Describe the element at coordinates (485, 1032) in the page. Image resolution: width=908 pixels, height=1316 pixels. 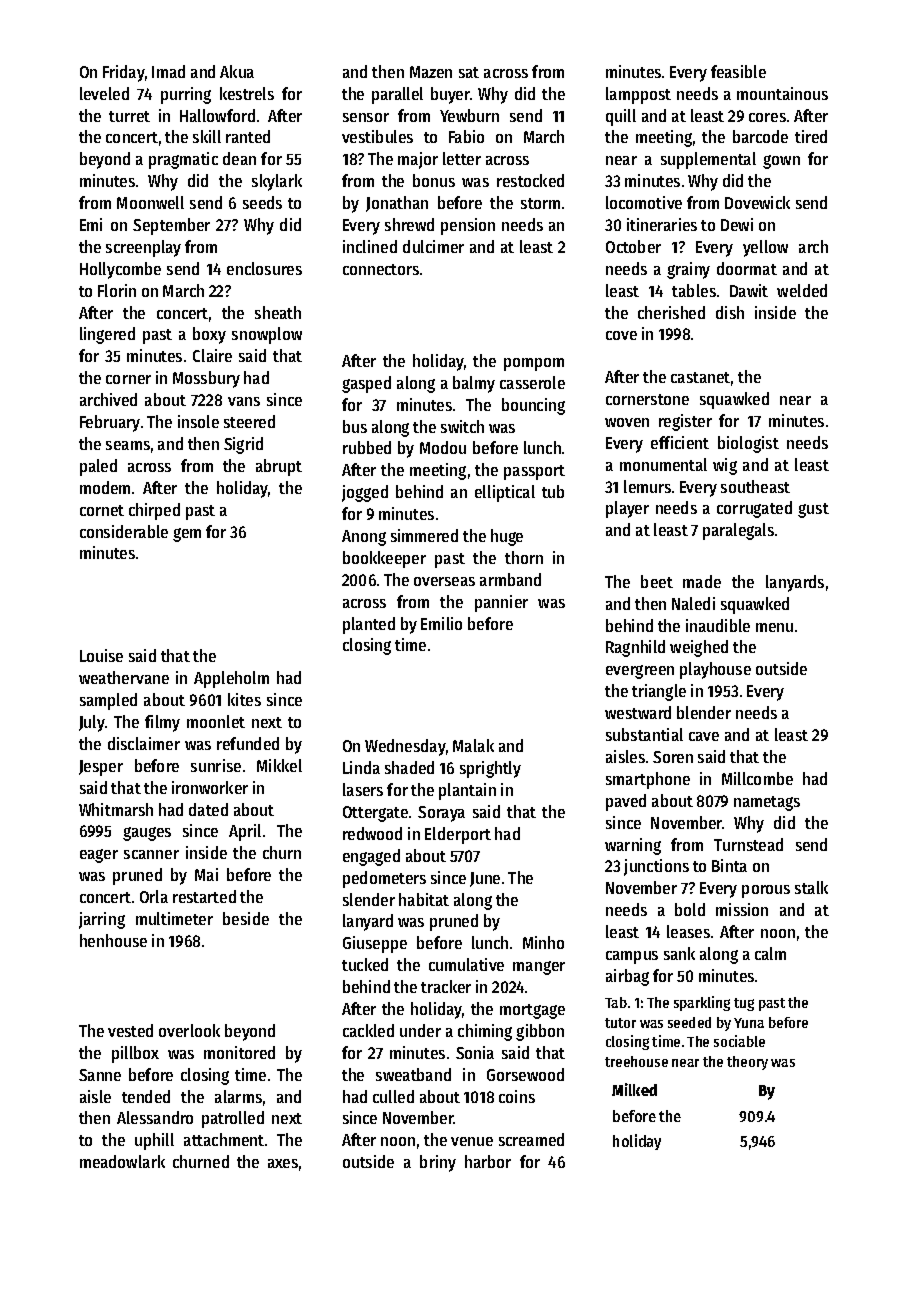
I see `chiming` at that location.
